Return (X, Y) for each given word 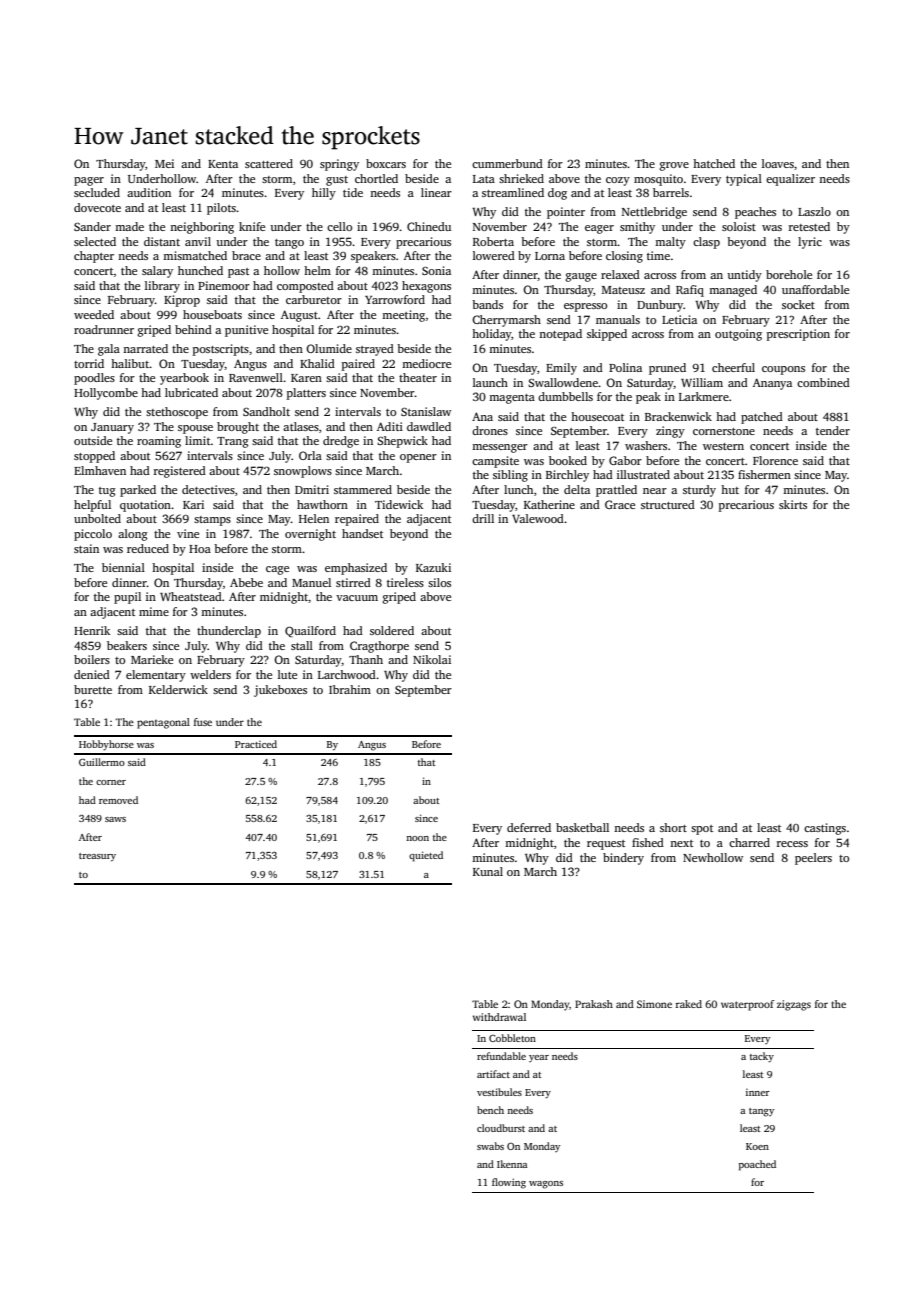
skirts (793, 504)
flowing (509, 1183)
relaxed (620, 274)
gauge (581, 277)
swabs (490, 1146)
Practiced (256, 744)
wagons (546, 1185)
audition (149, 192)
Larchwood (347, 674)
